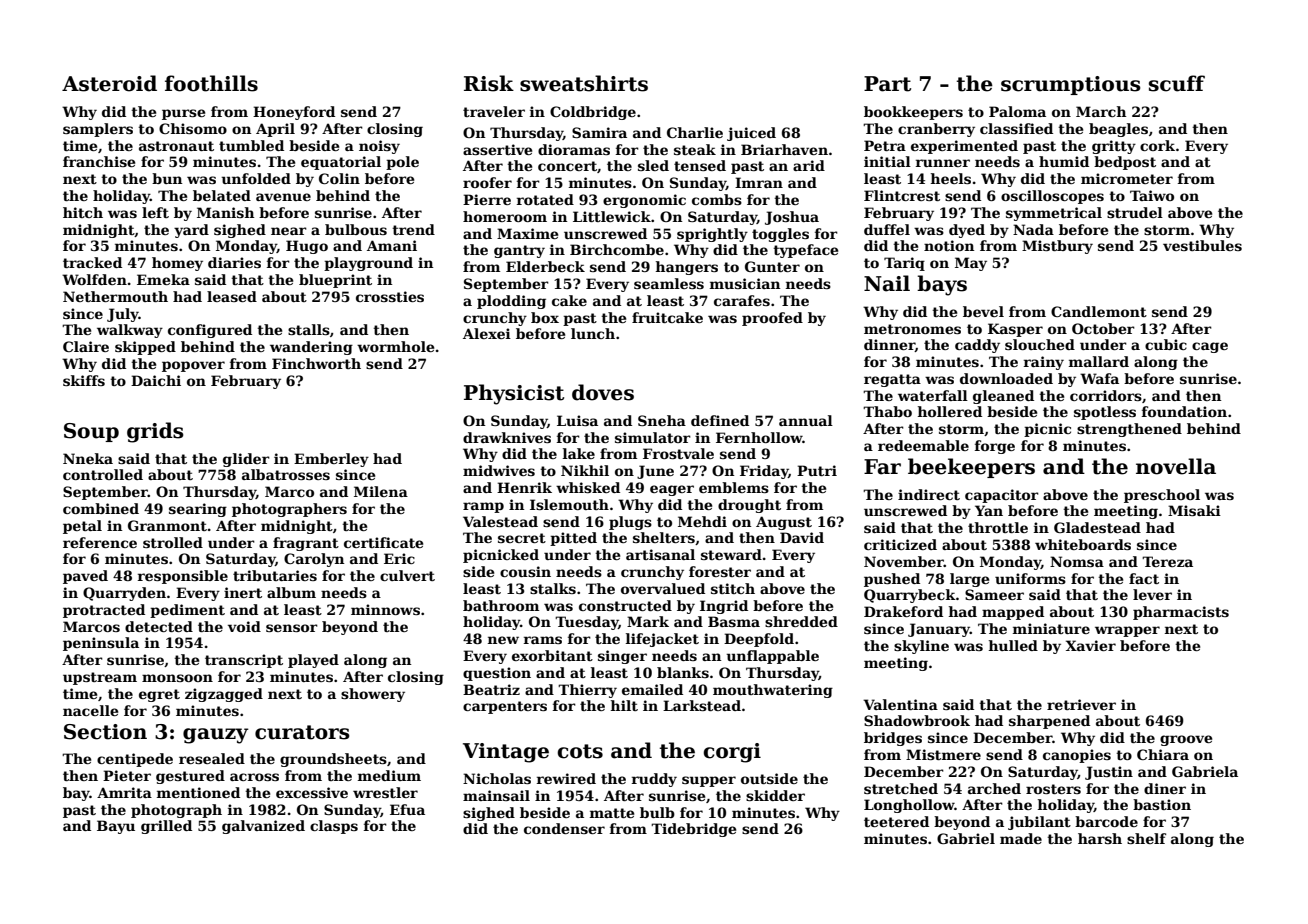  Describe the element at coordinates (702, 521) in the screenshot. I see `Mehdi` at that location.
